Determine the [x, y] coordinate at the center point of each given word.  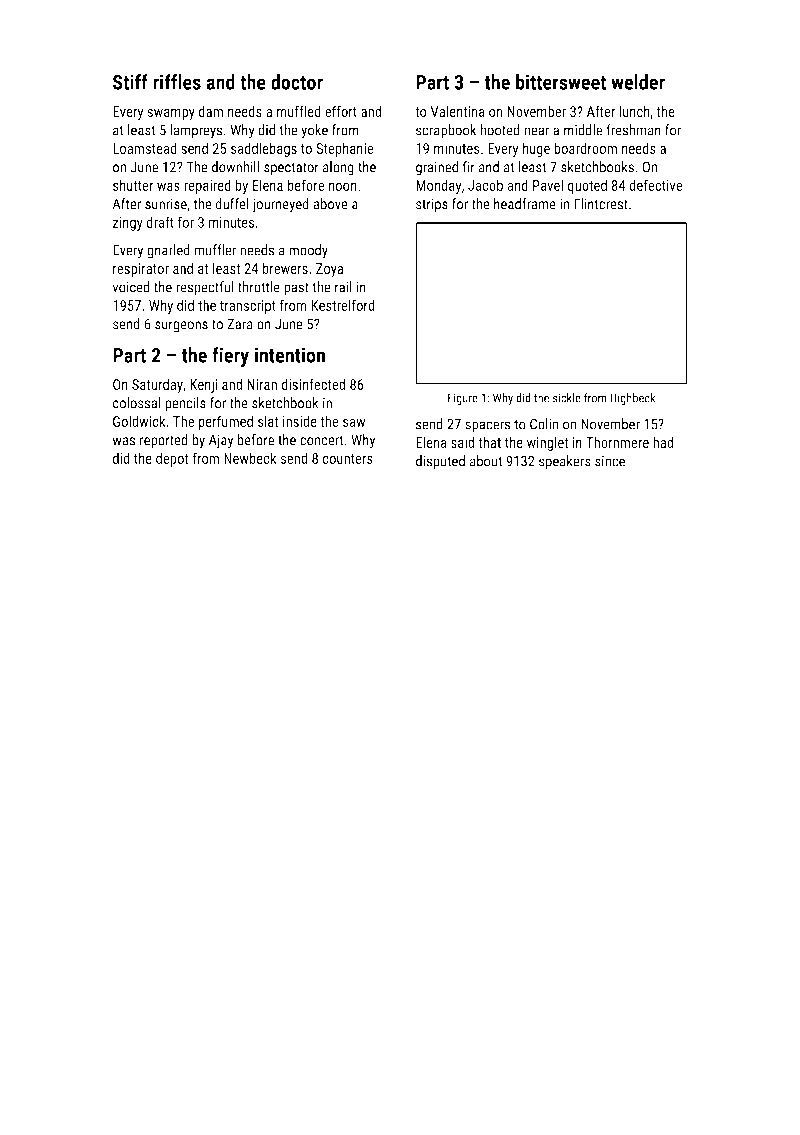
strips [432, 205]
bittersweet [561, 82]
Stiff [130, 82]
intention [290, 355]
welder [638, 82]
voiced [131, 287]
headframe [525, 204]
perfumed [226, 422]
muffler [215, 250]
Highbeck [632, 399]
